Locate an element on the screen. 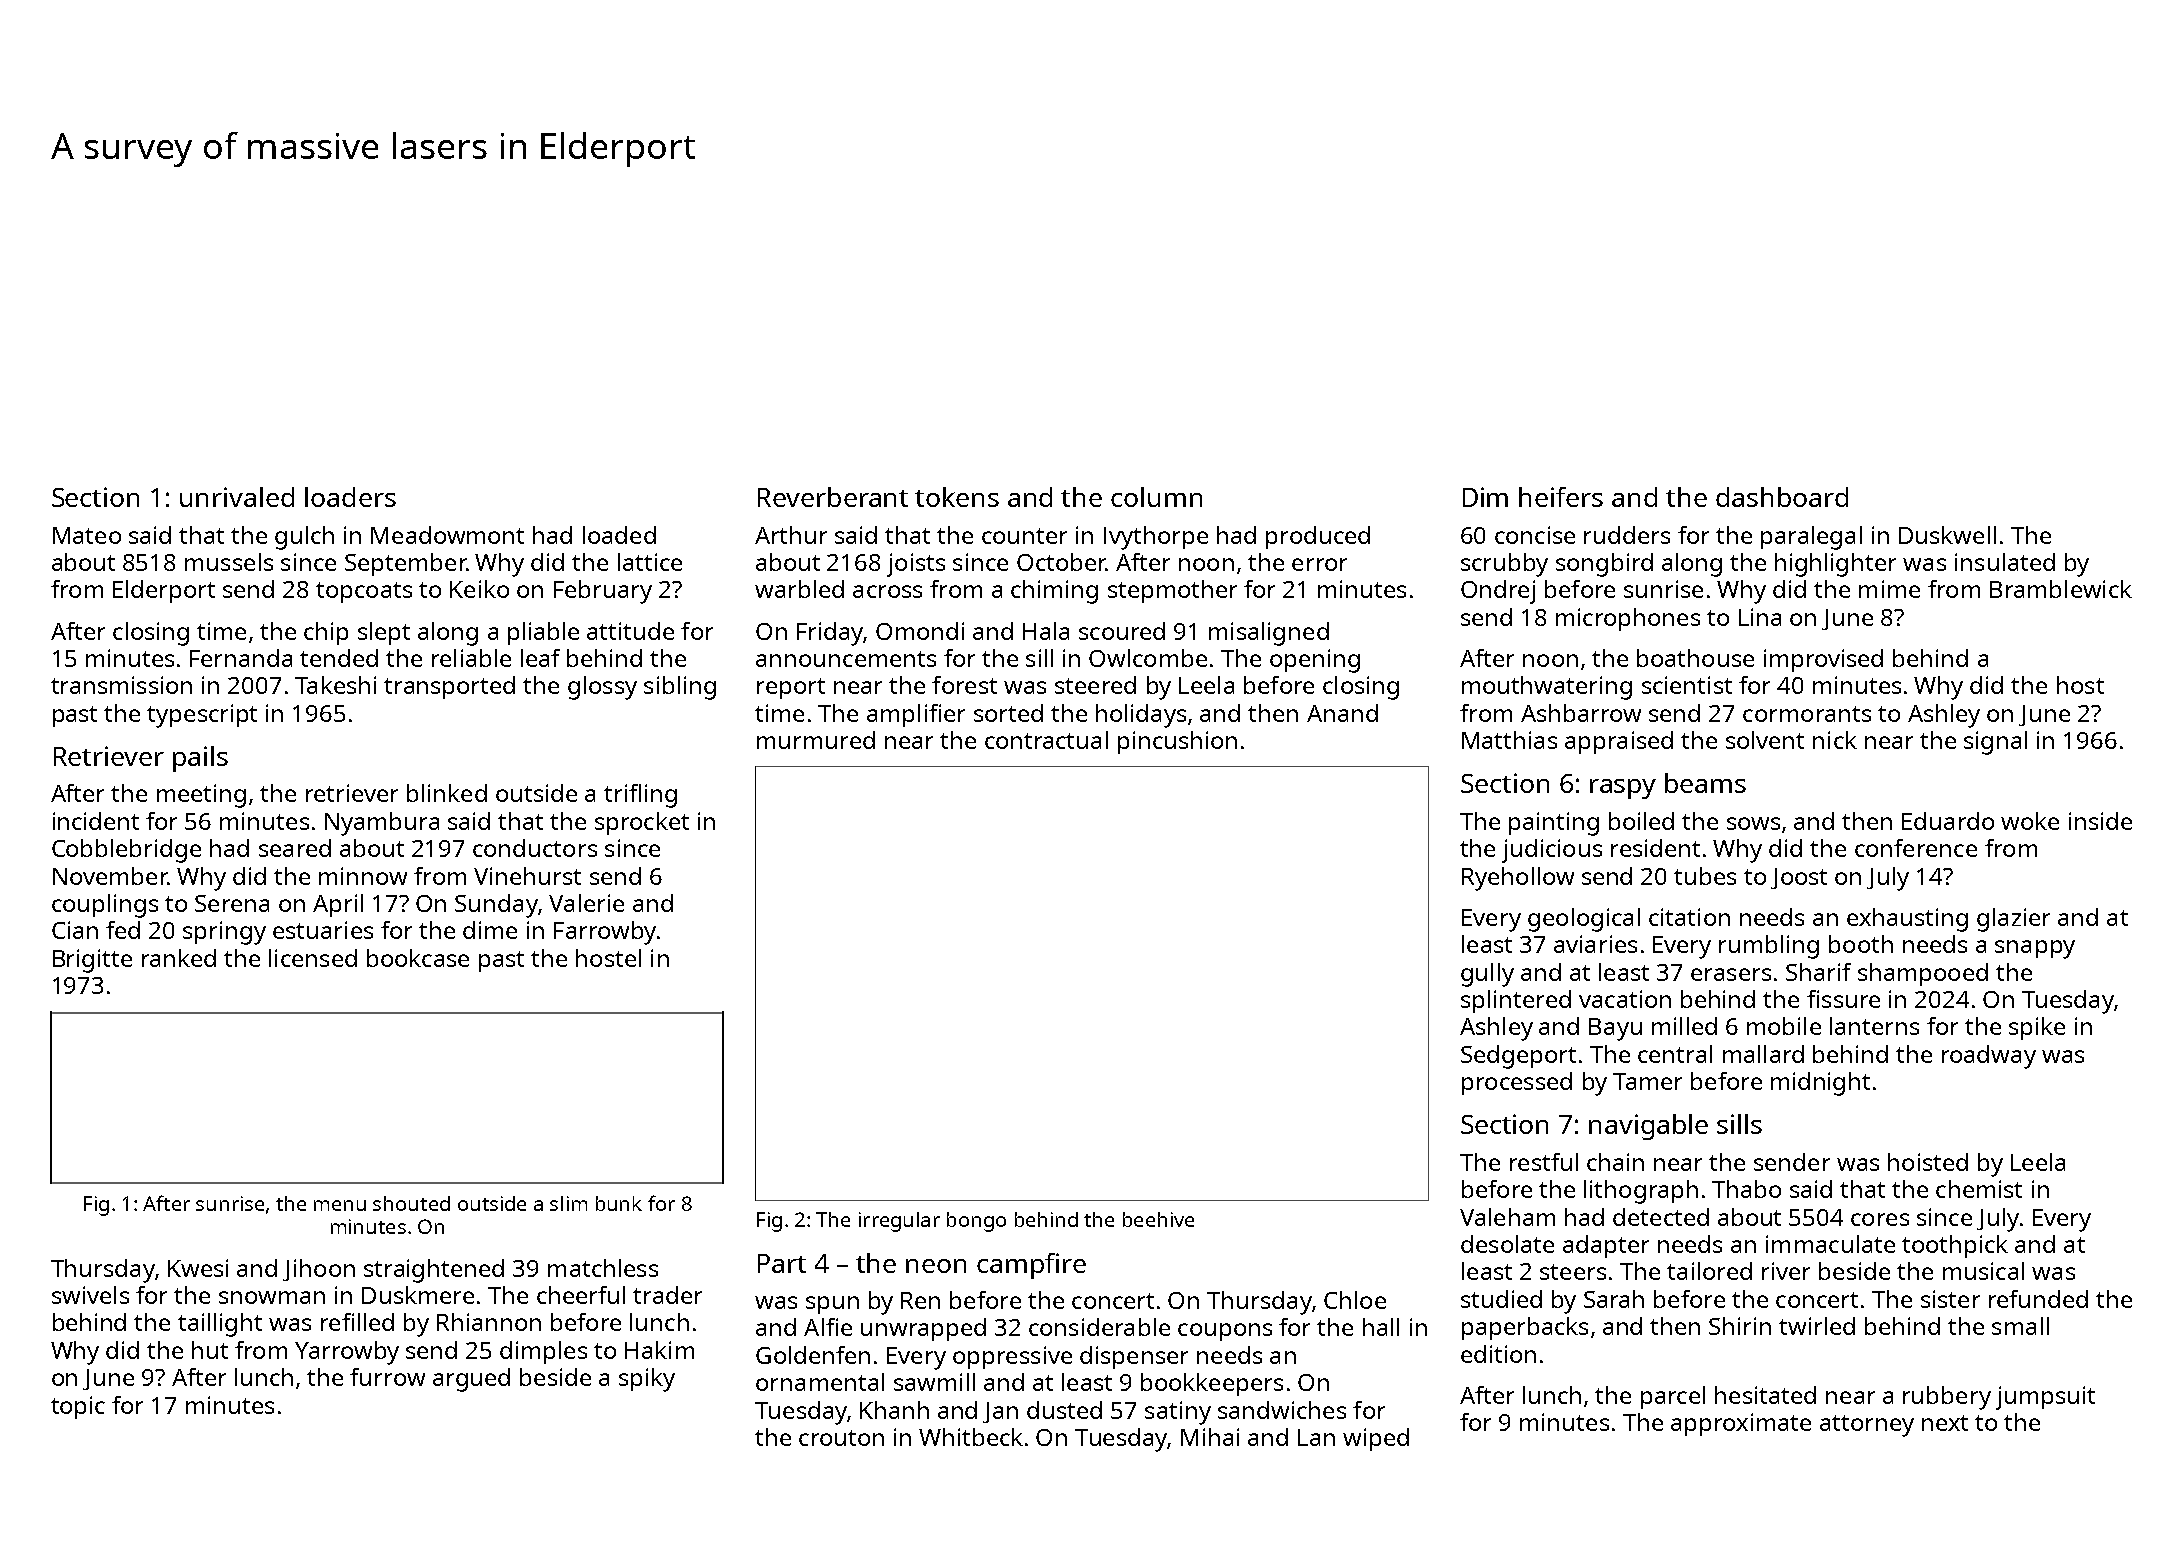 The height and width of the screenshot is (1545, 2184). Reverberant is located at coordinates (833, 497).
